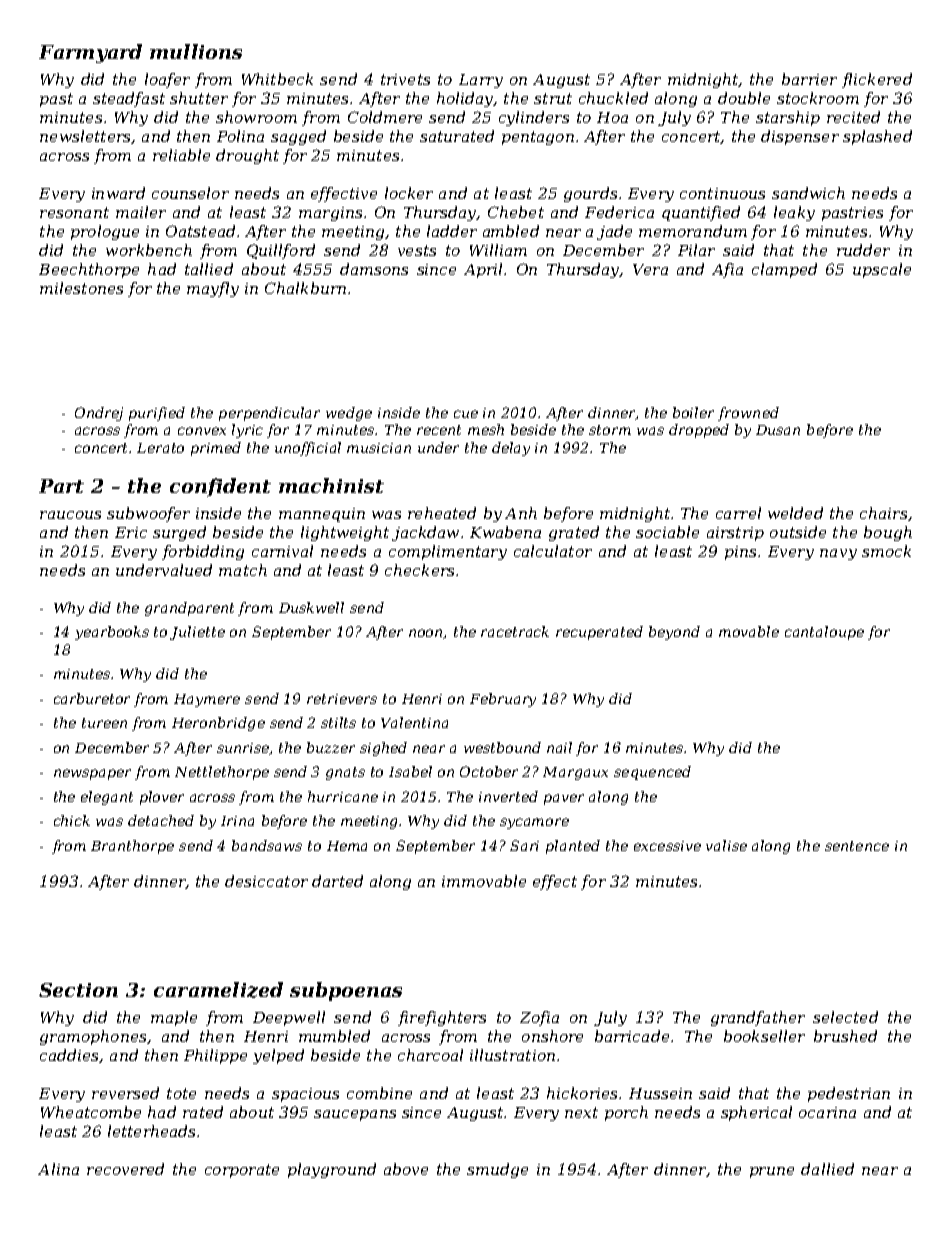 The image size is (952, 1233). What do you see at coordinates (808, 193) in the screenshot?
I see `sandwich` at bounding box center [808, 193].
